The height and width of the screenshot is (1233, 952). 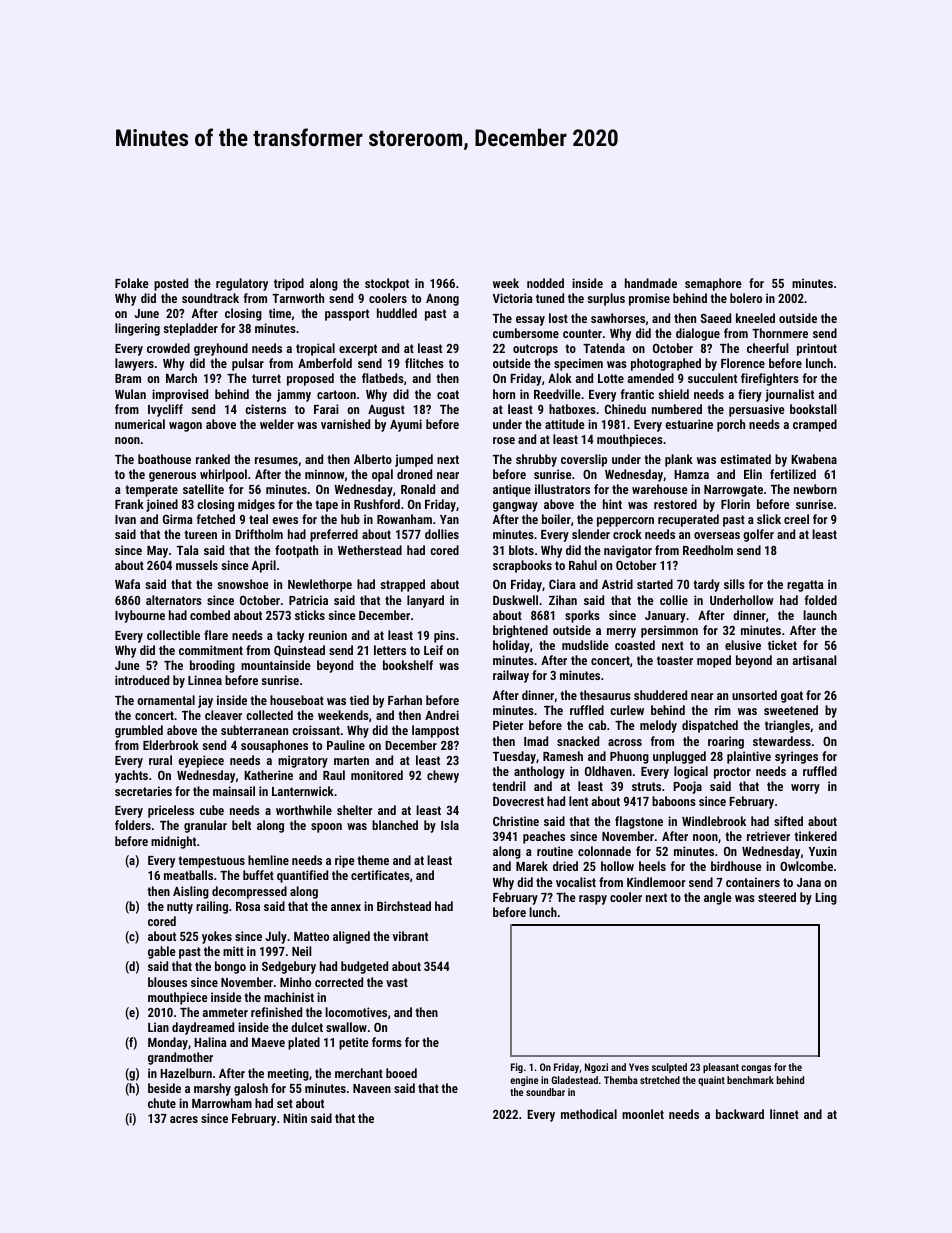 I want to click on illustrators, so click(x=562, y=489).
